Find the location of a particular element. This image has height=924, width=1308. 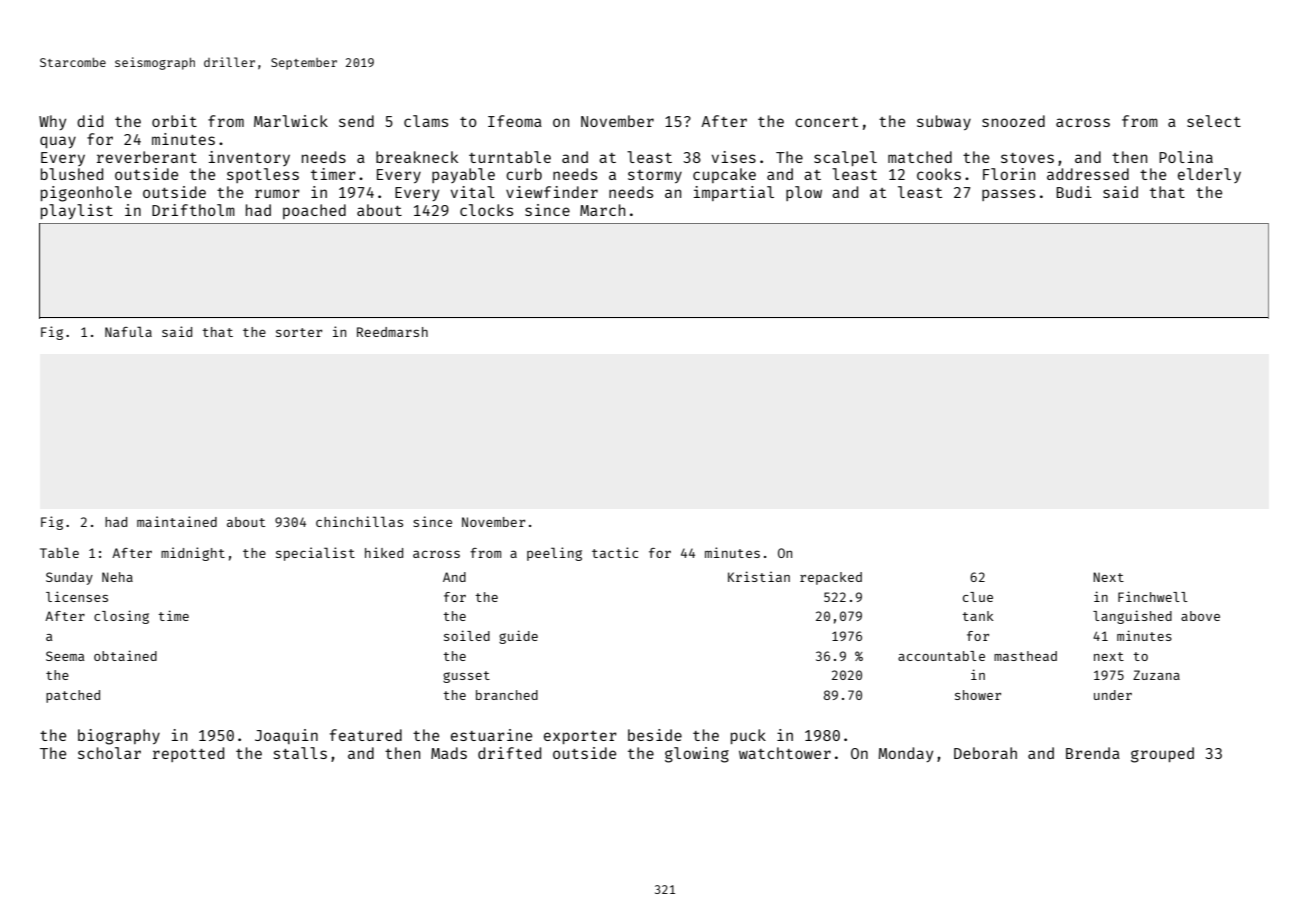

obtained is located at coordinates (125, 655).
